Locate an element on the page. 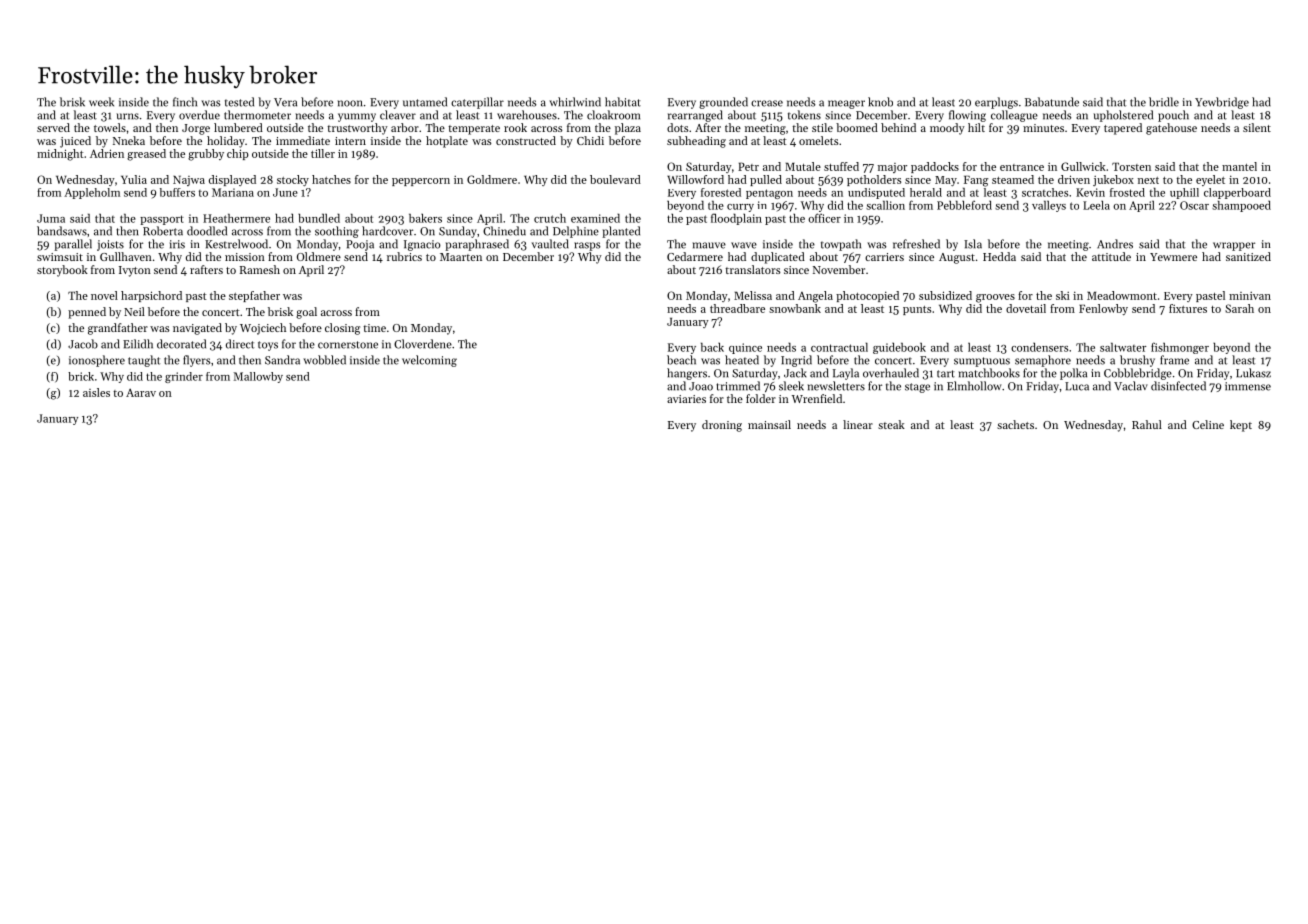  finch is located at coordinates (185, 102).
